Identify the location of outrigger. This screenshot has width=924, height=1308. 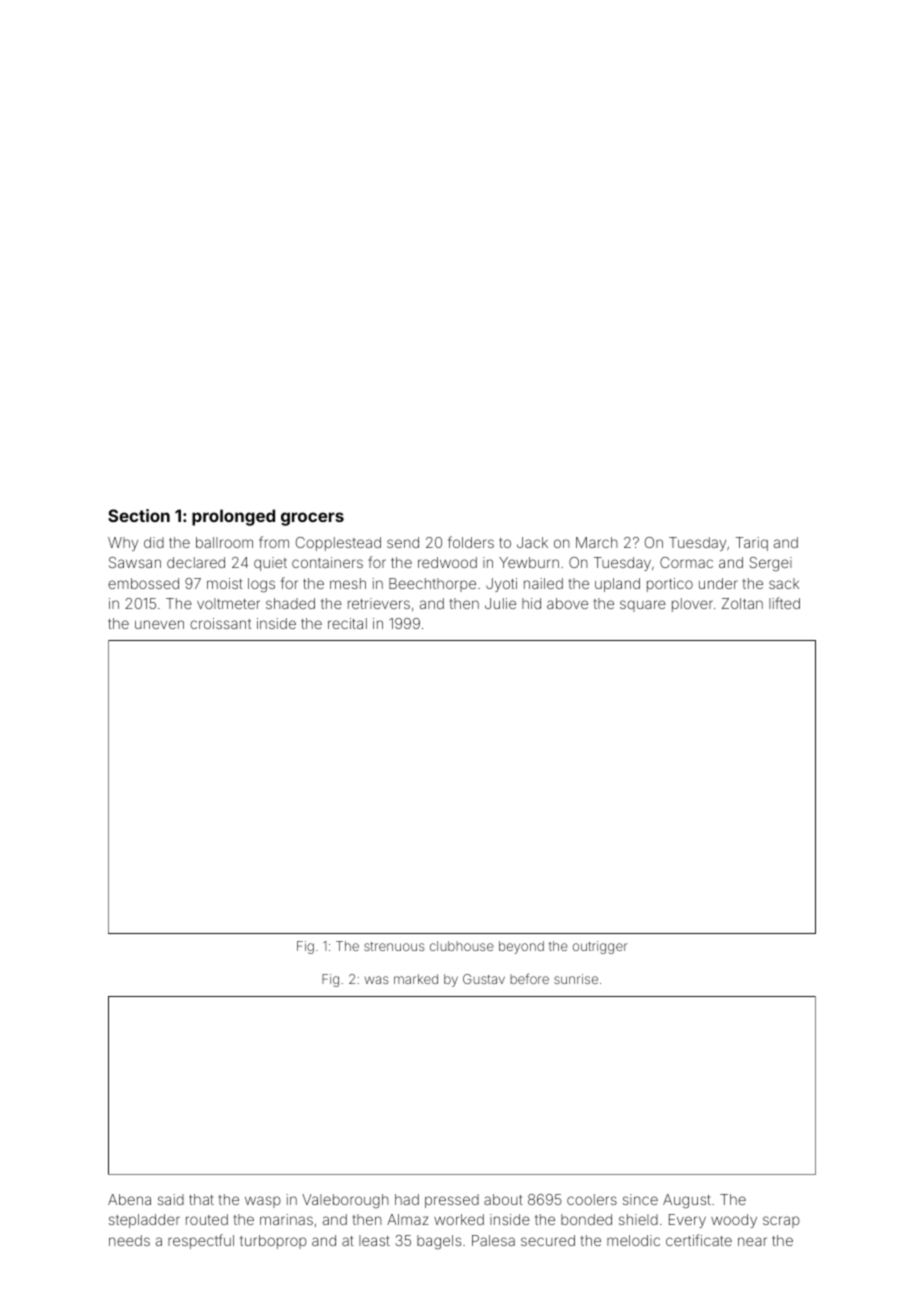
(600, 947).
